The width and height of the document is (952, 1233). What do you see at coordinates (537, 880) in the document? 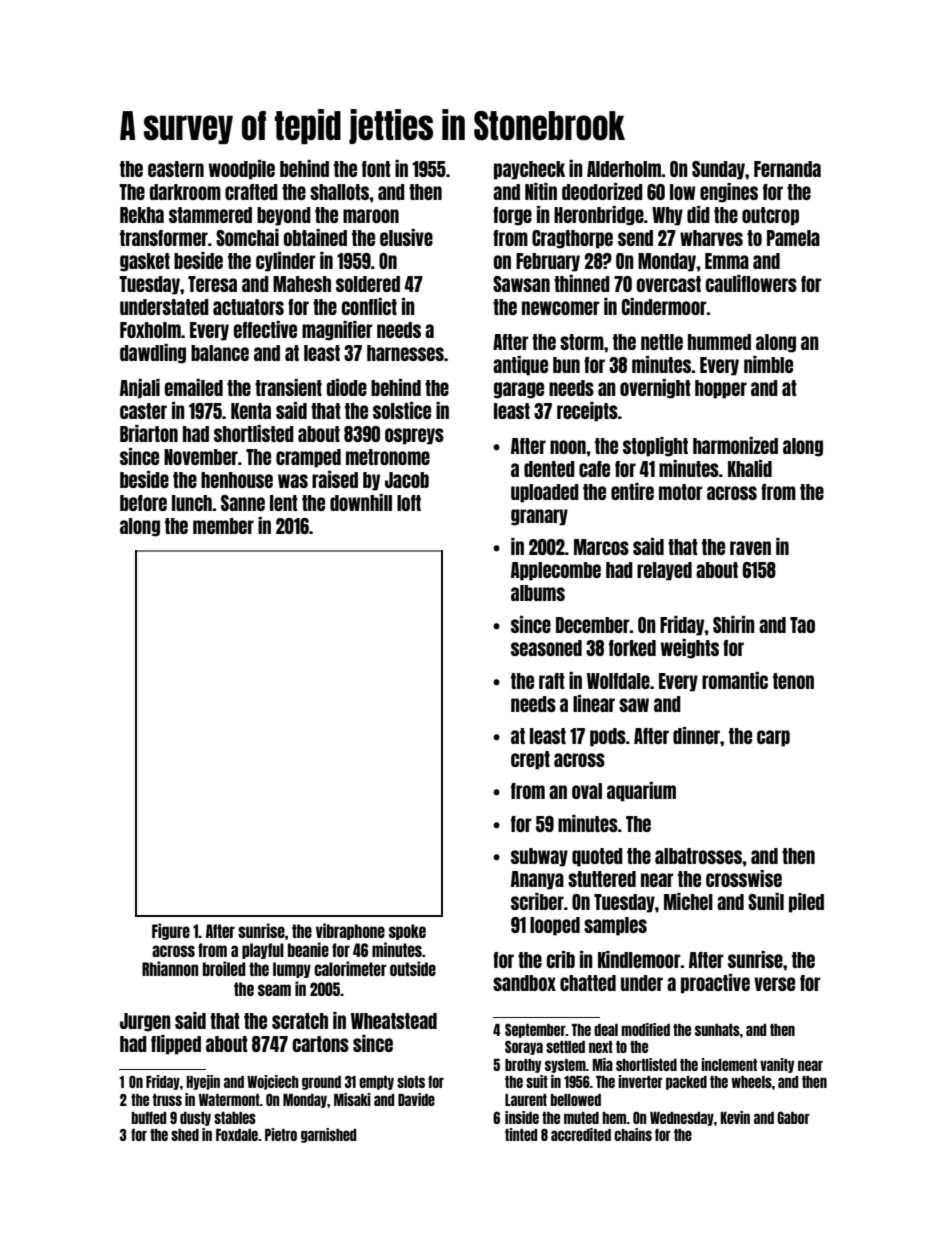
I see `Ananya` at bounding box center [537, 880].
